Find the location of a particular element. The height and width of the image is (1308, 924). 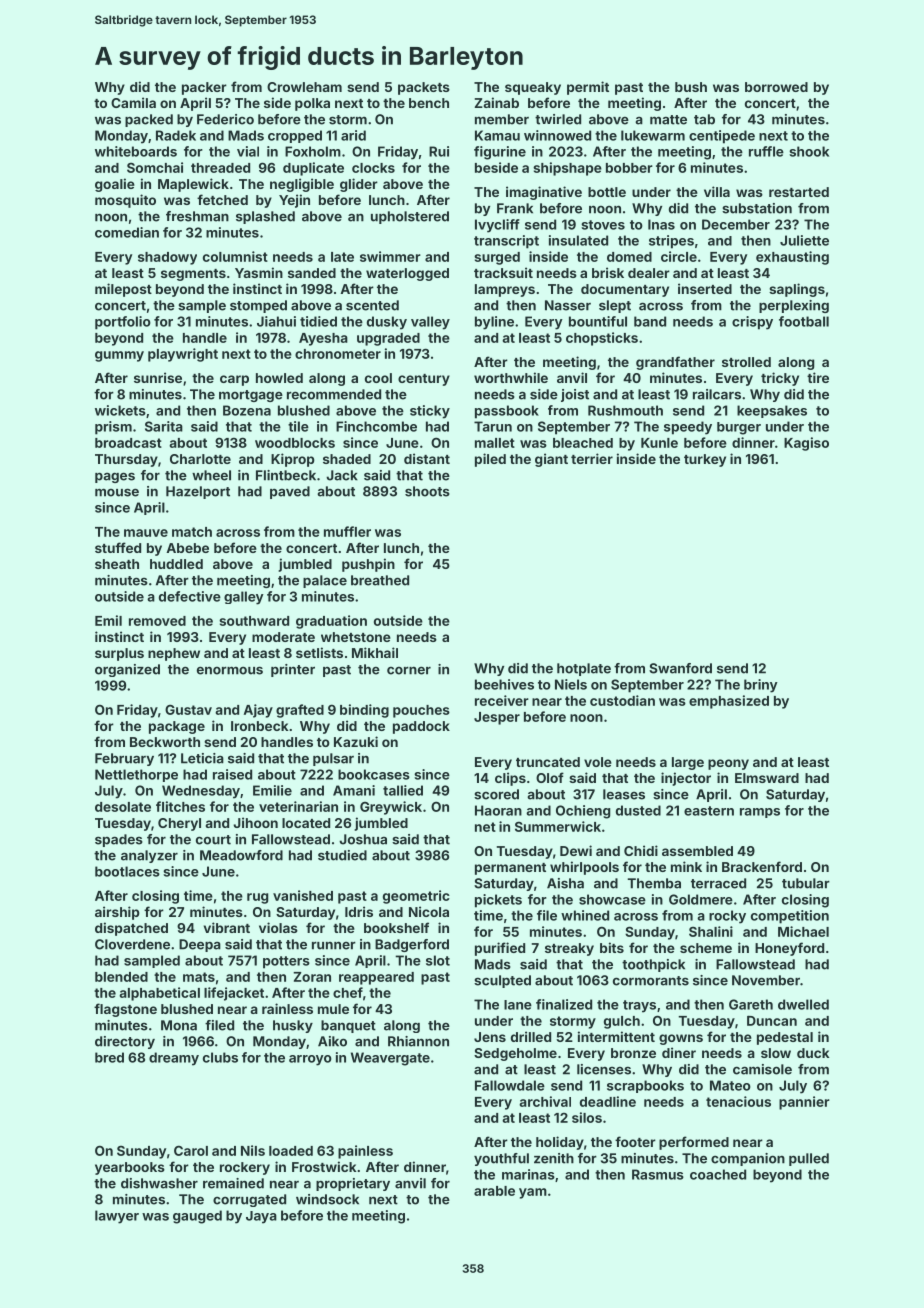

Swanford is located at coordinates (680, 668).
